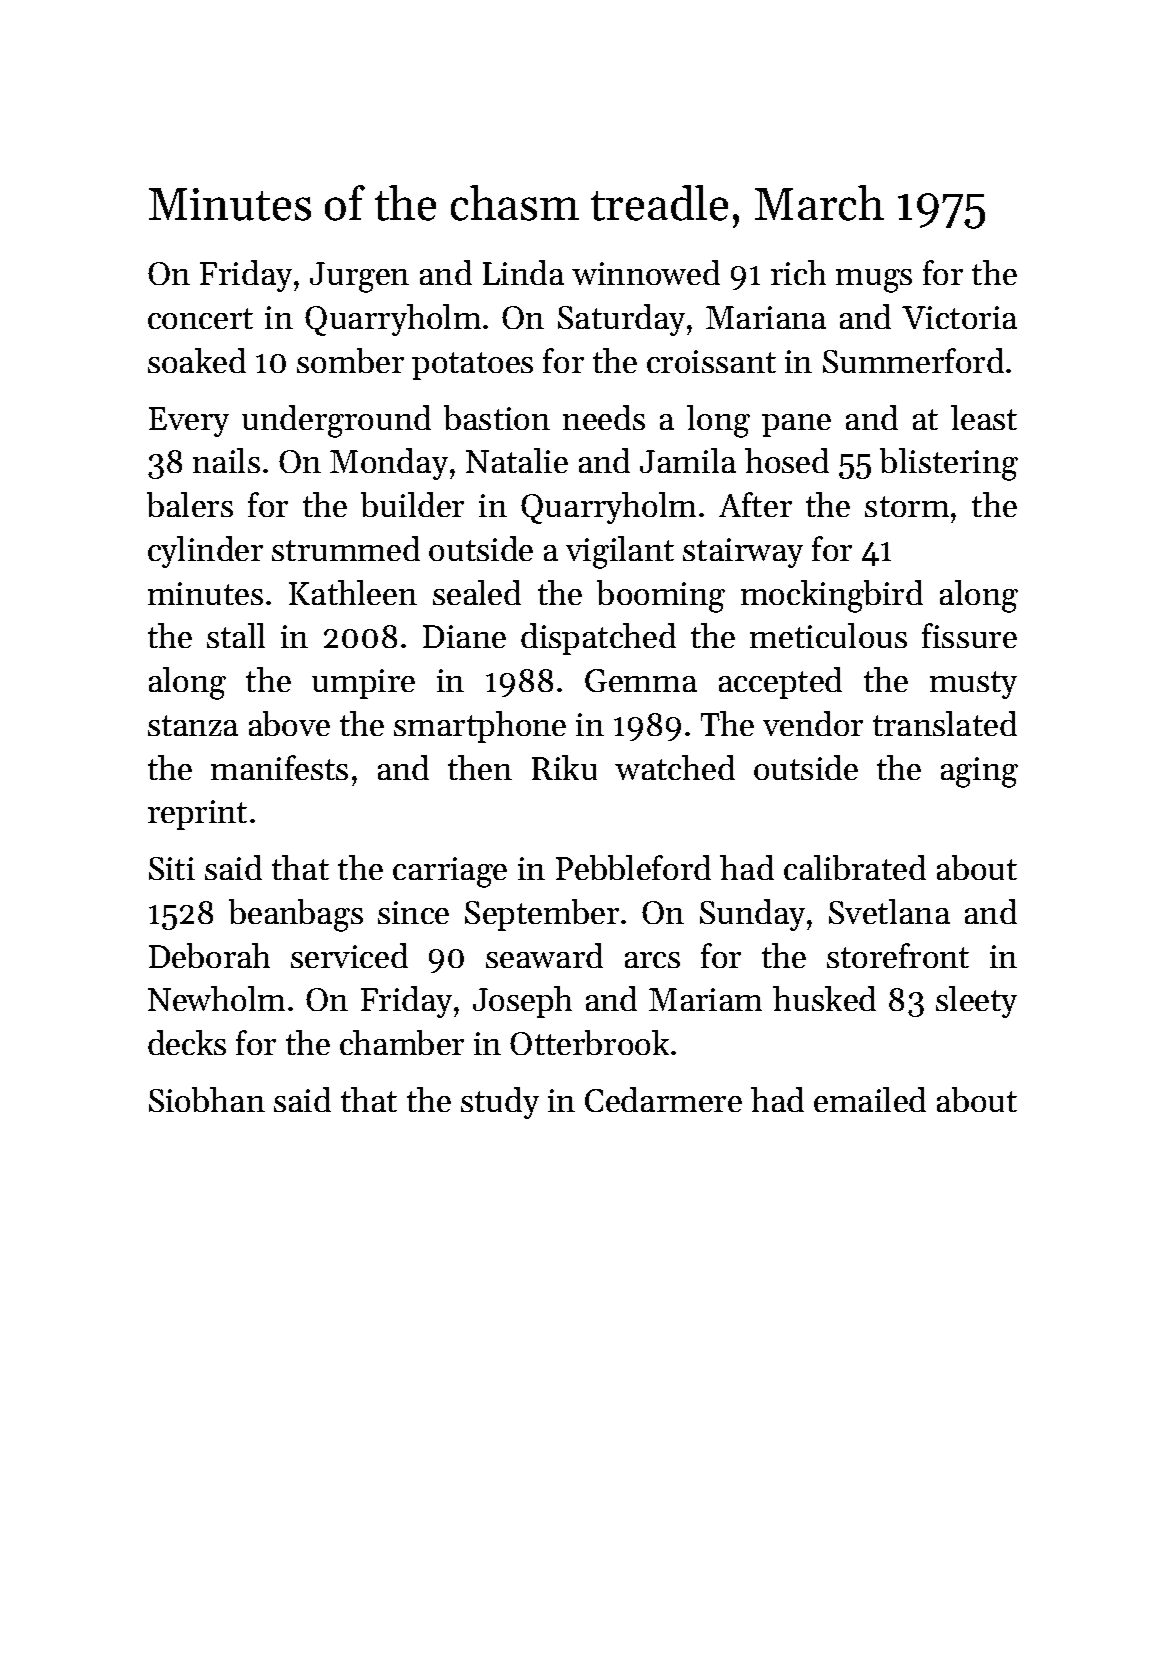 Image resolution: width=1165 pixels, height=1654 pixels. I want to click on concert, so click(200, 318).
